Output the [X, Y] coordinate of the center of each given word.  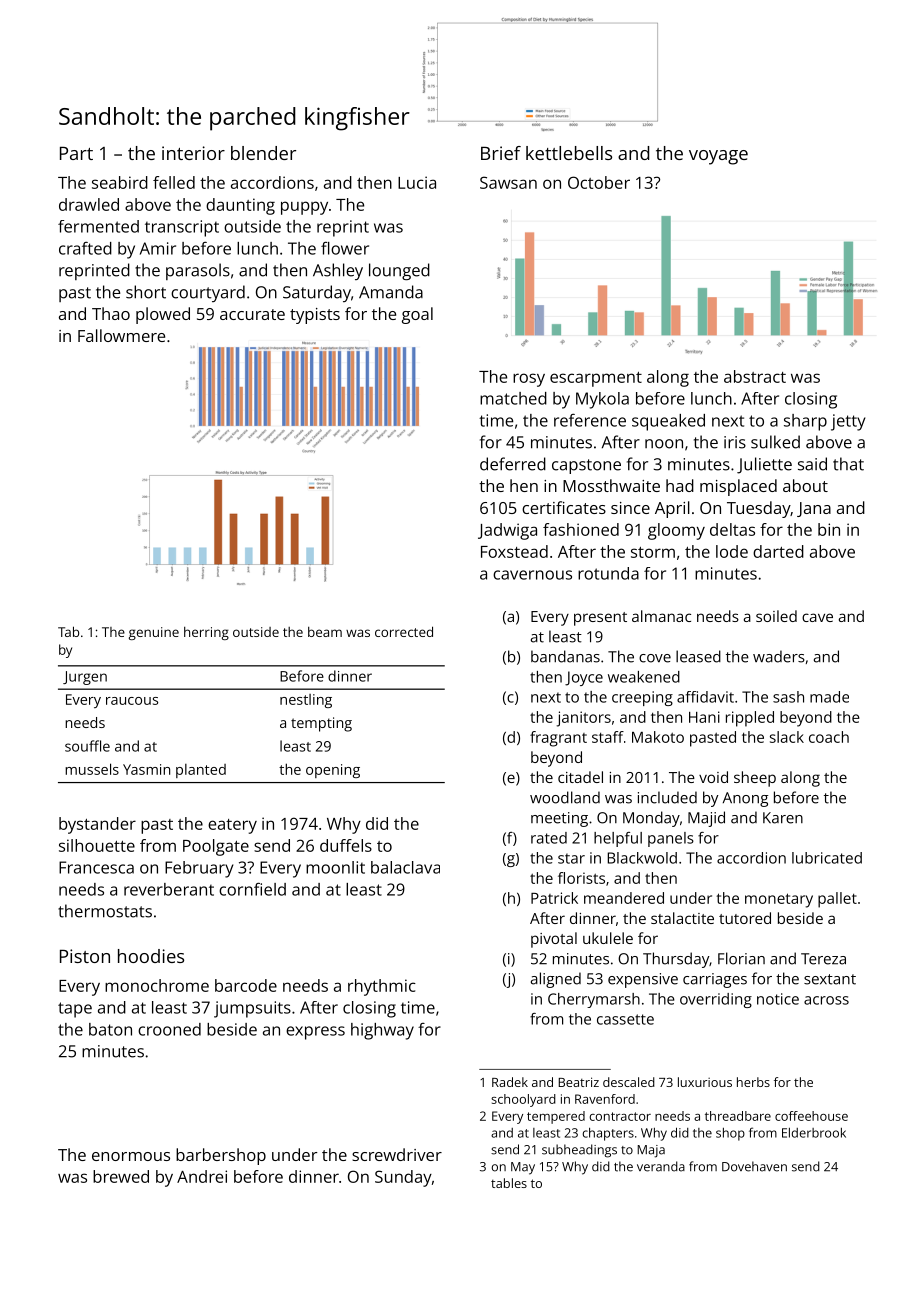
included [667, 797]
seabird [120, 182]
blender [263, 153]
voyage [718, 157]
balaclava [405, 867]
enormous [131, 1156]
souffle [87, 746]
